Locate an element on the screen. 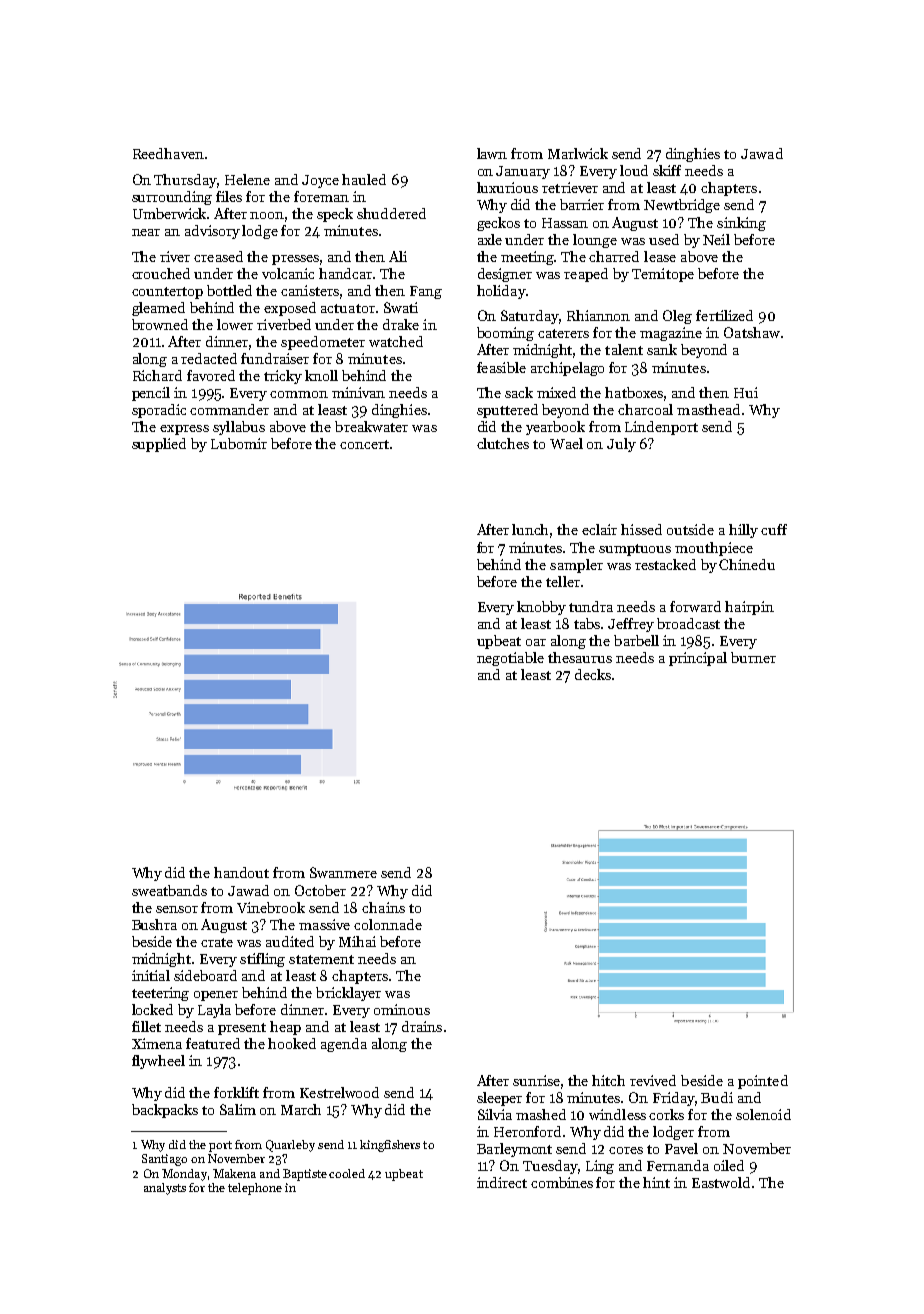 The width and height of the screenshot is (924, 1314). axle is located at coordinates (490, 239).
